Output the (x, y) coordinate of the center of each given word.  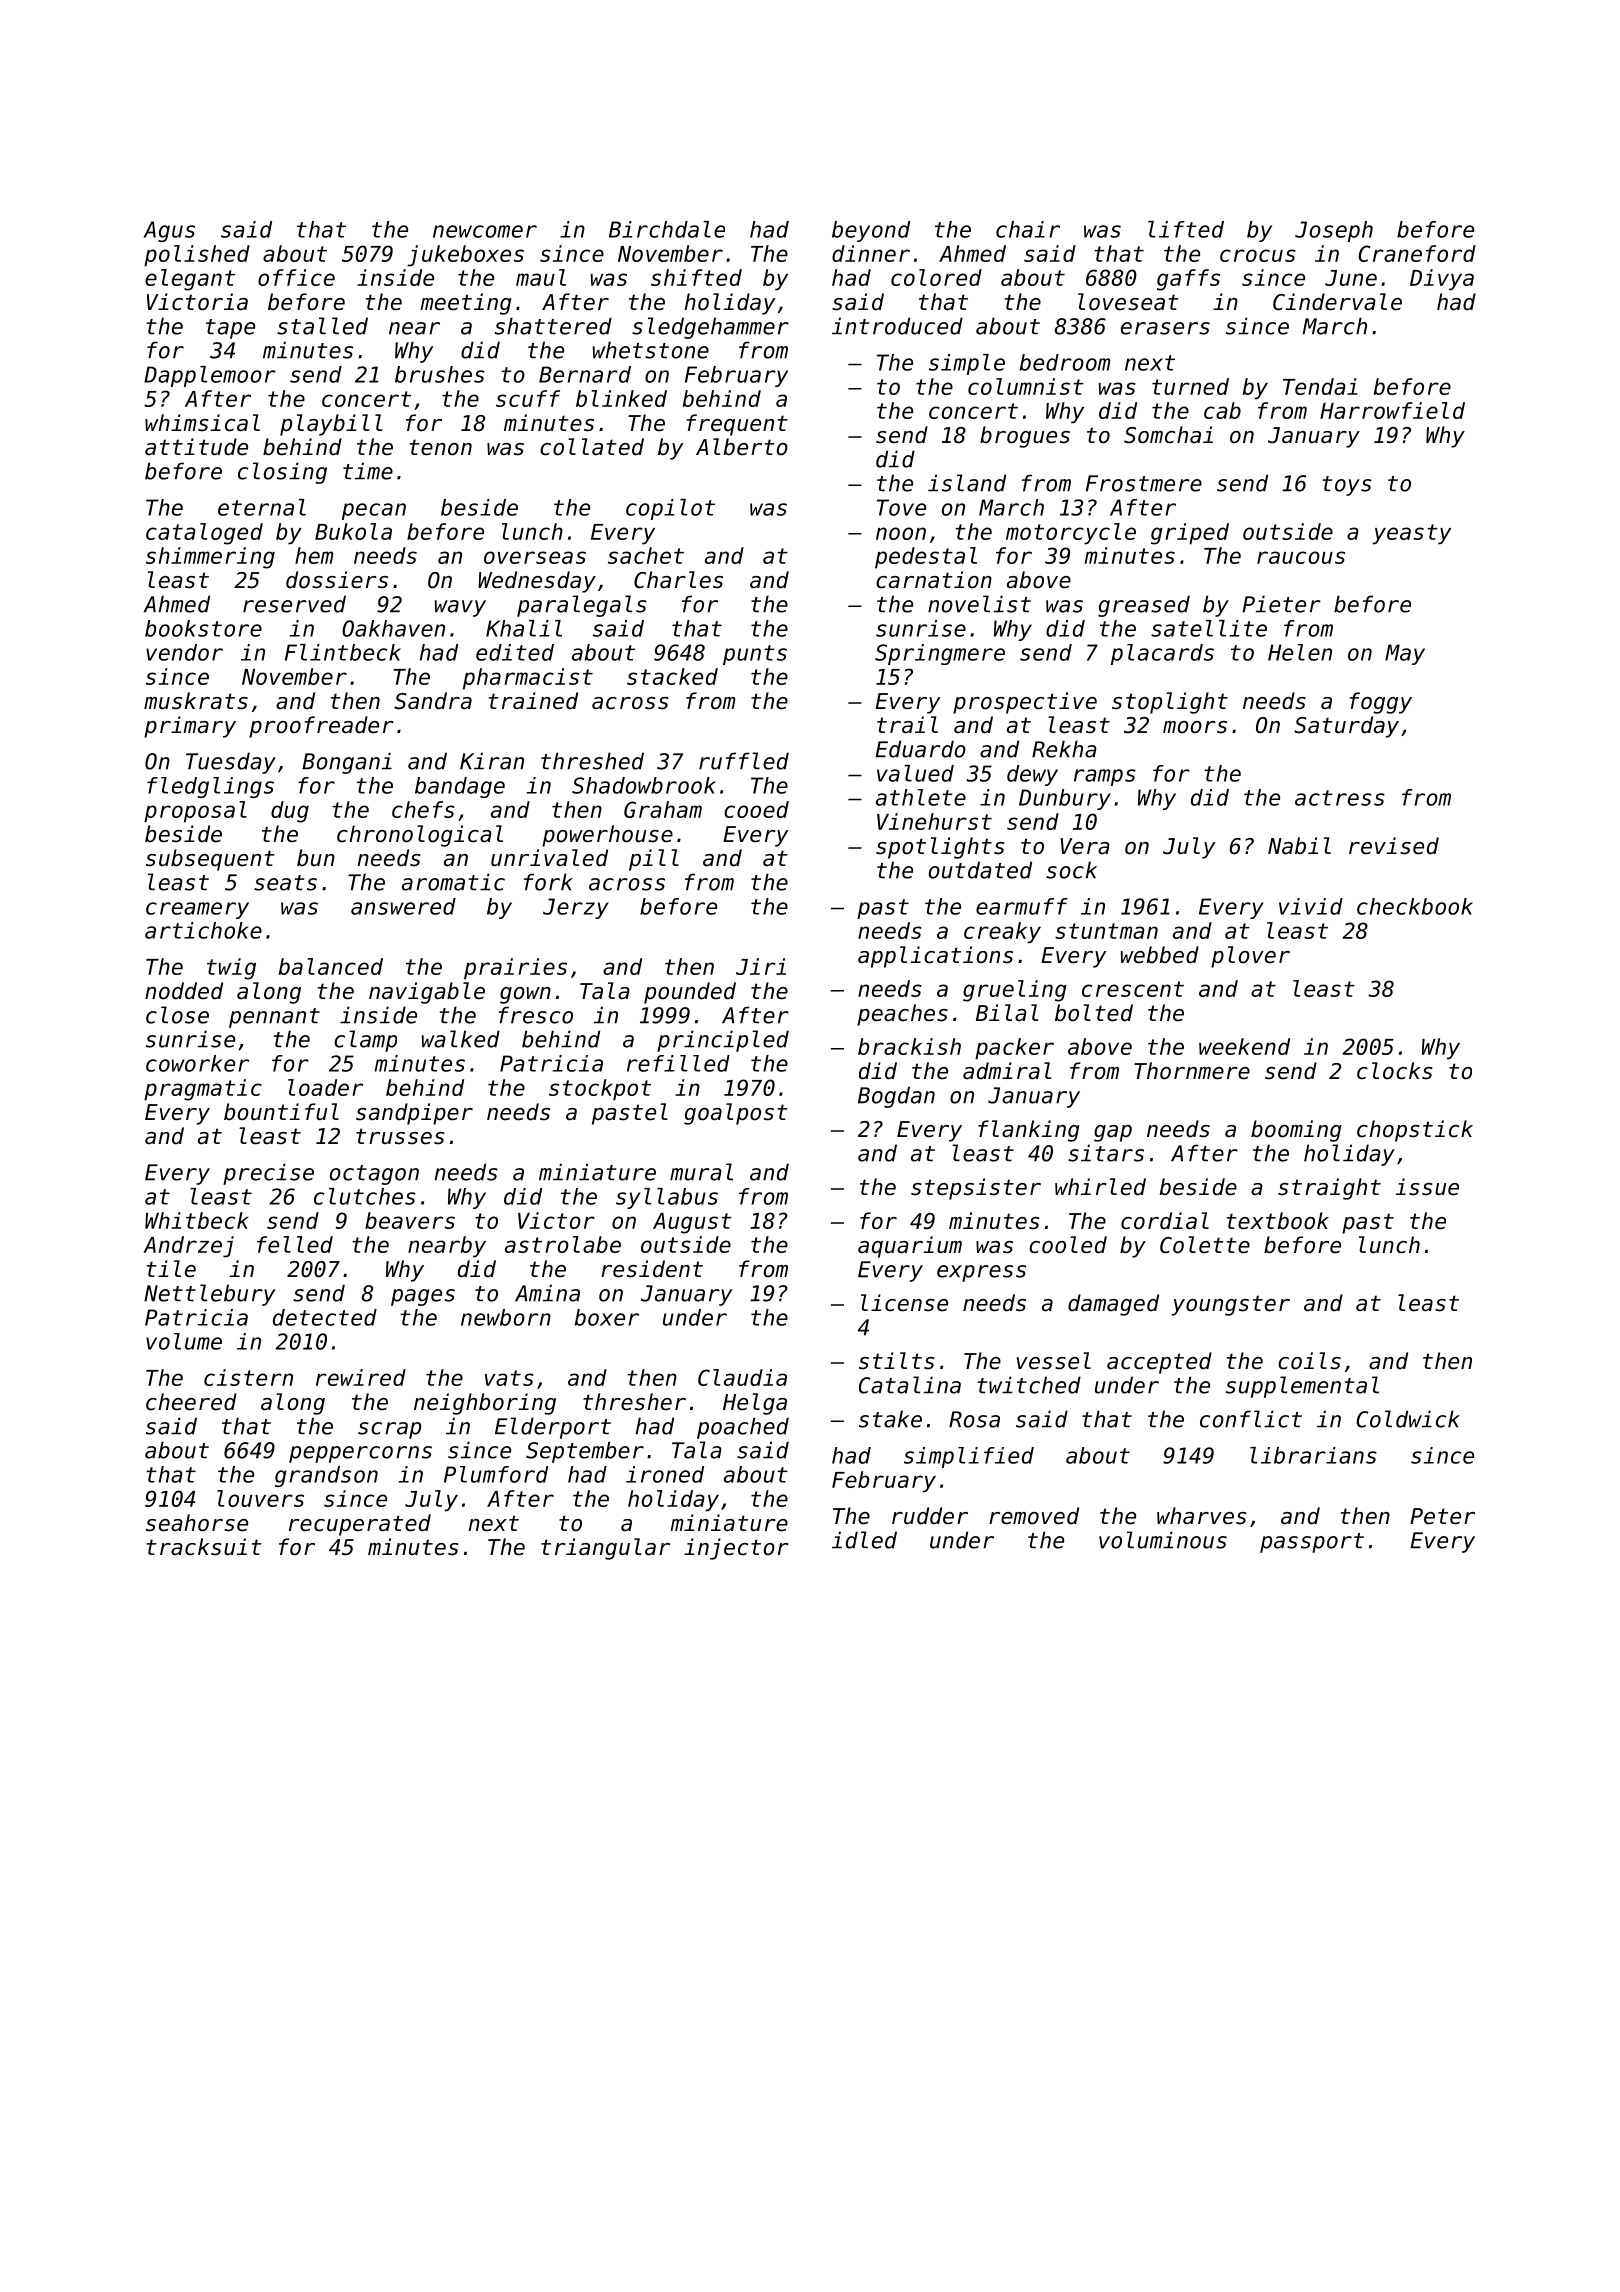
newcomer (485, 231)
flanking (1029, 1131)
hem (314, 555)
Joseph (1334, 231)
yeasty (1411, 534)
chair (1028, 229)
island (967, 483)
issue (1427, 1187)
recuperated (360, 1525)
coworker (197, 1063)
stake (890, 1419)
